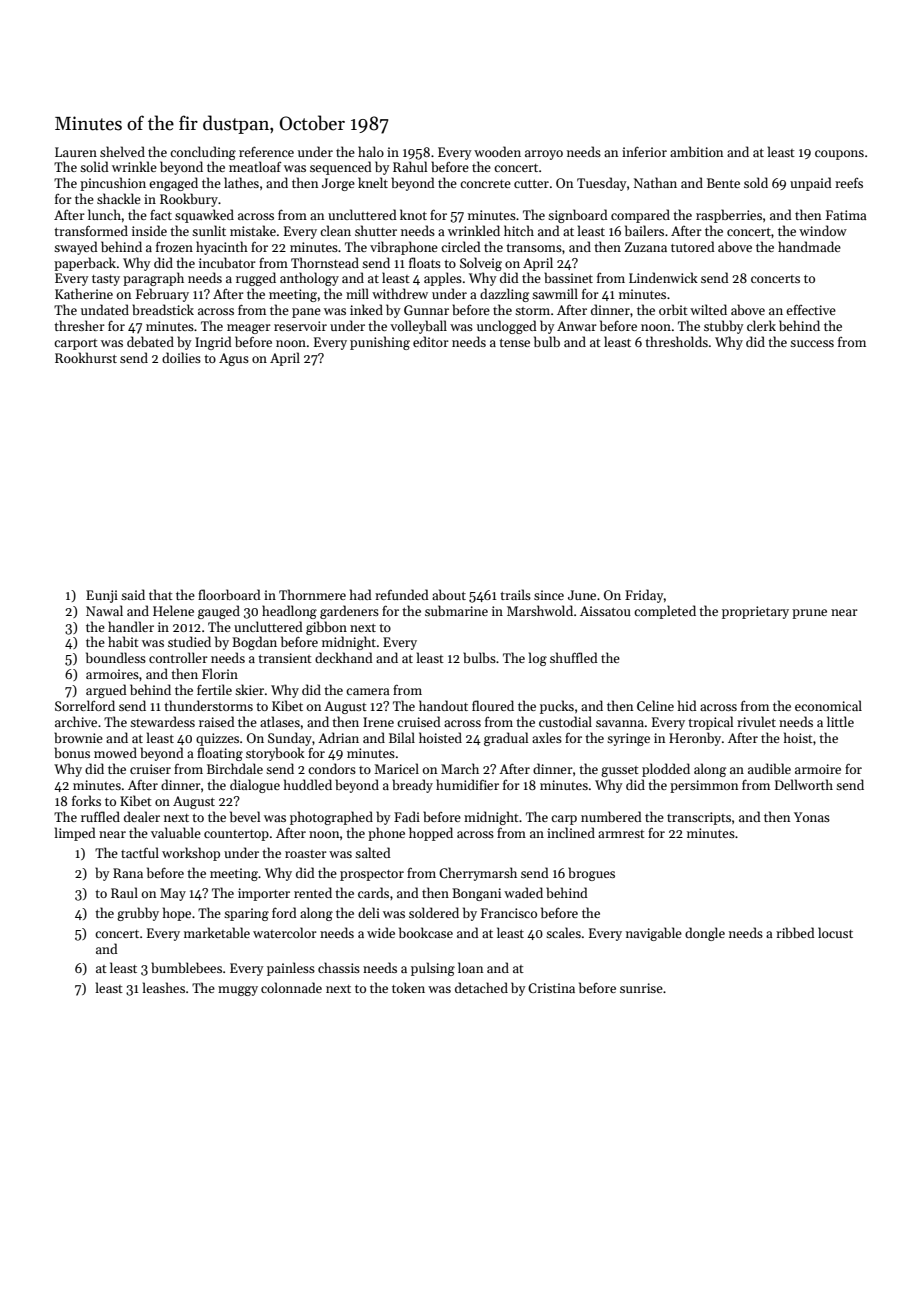  What do you see at coordinates (812, 343) in the screenshot?
I see `success` at bounding box center [812, 343].
